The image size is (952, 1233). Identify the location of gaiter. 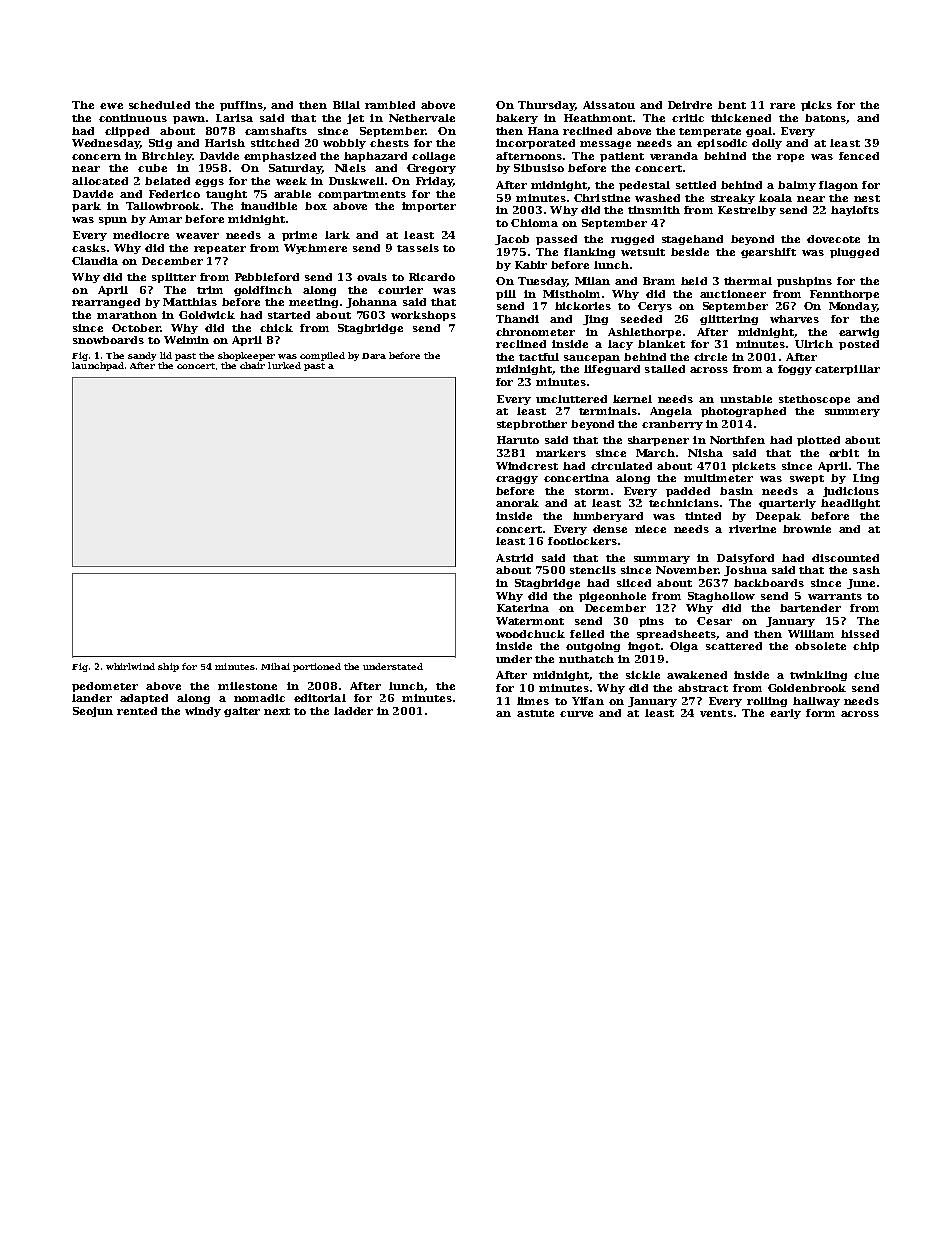
(242, 712).
